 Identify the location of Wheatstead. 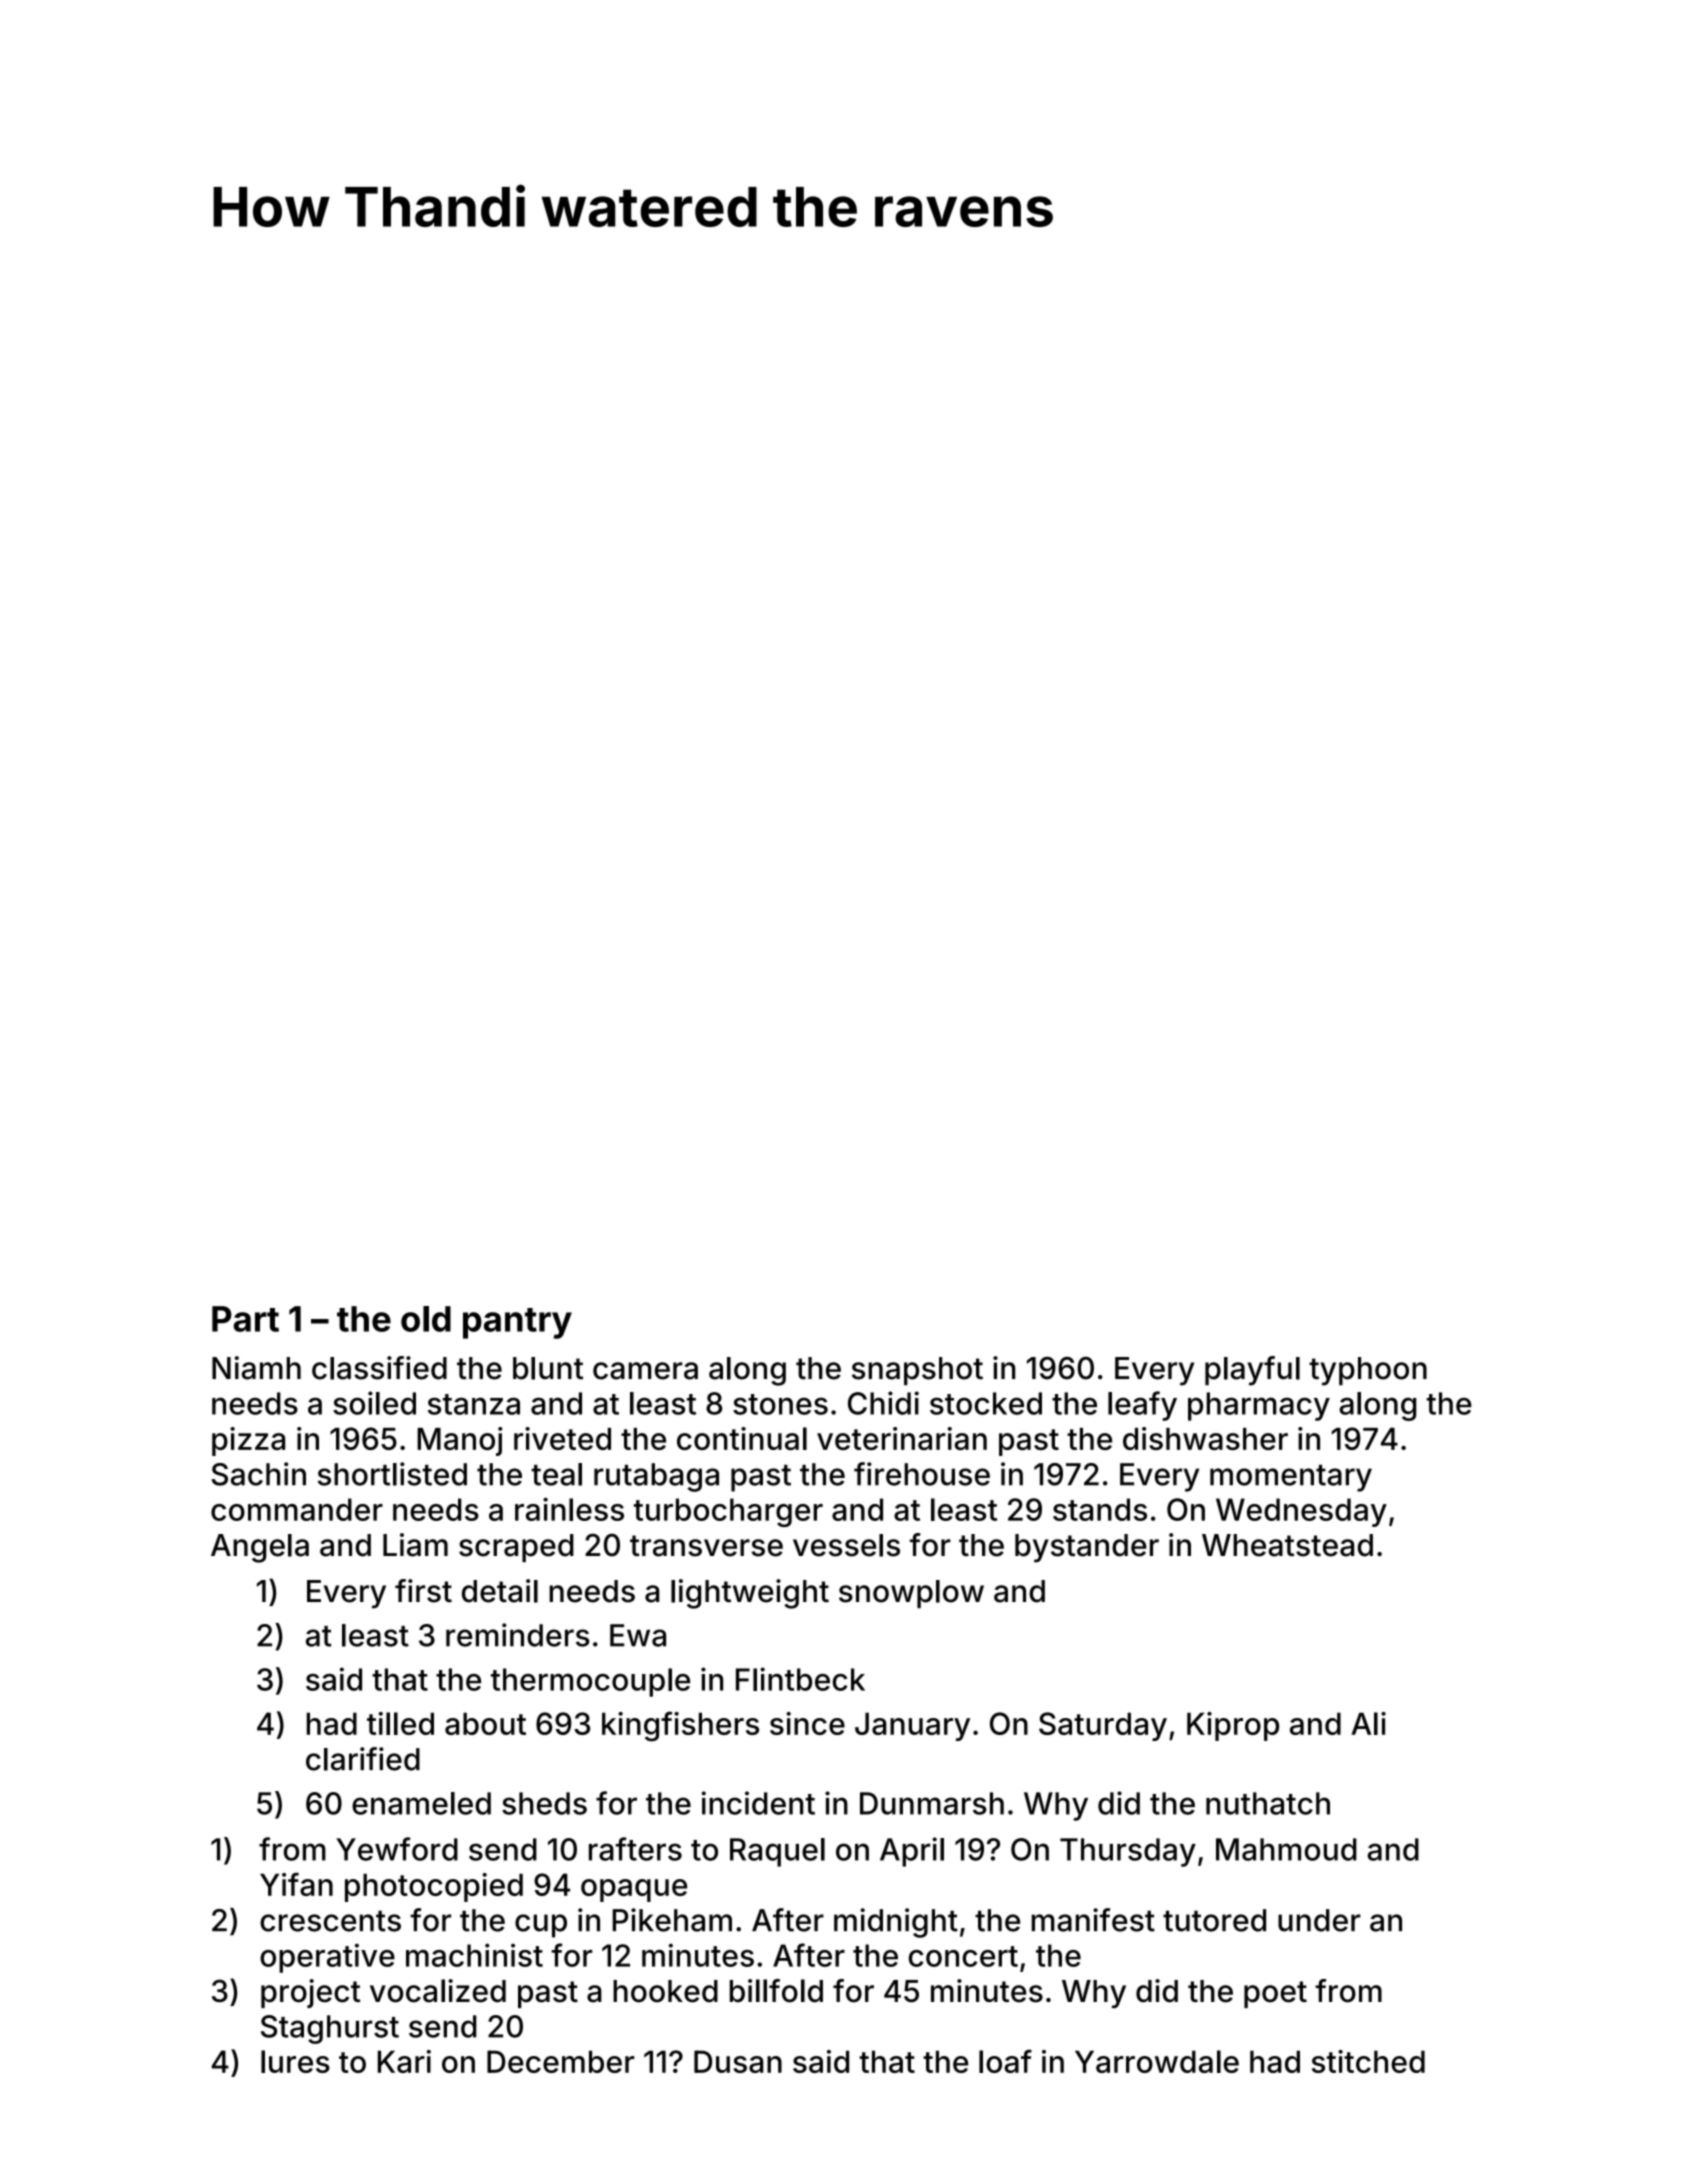
(1287, 1545).
